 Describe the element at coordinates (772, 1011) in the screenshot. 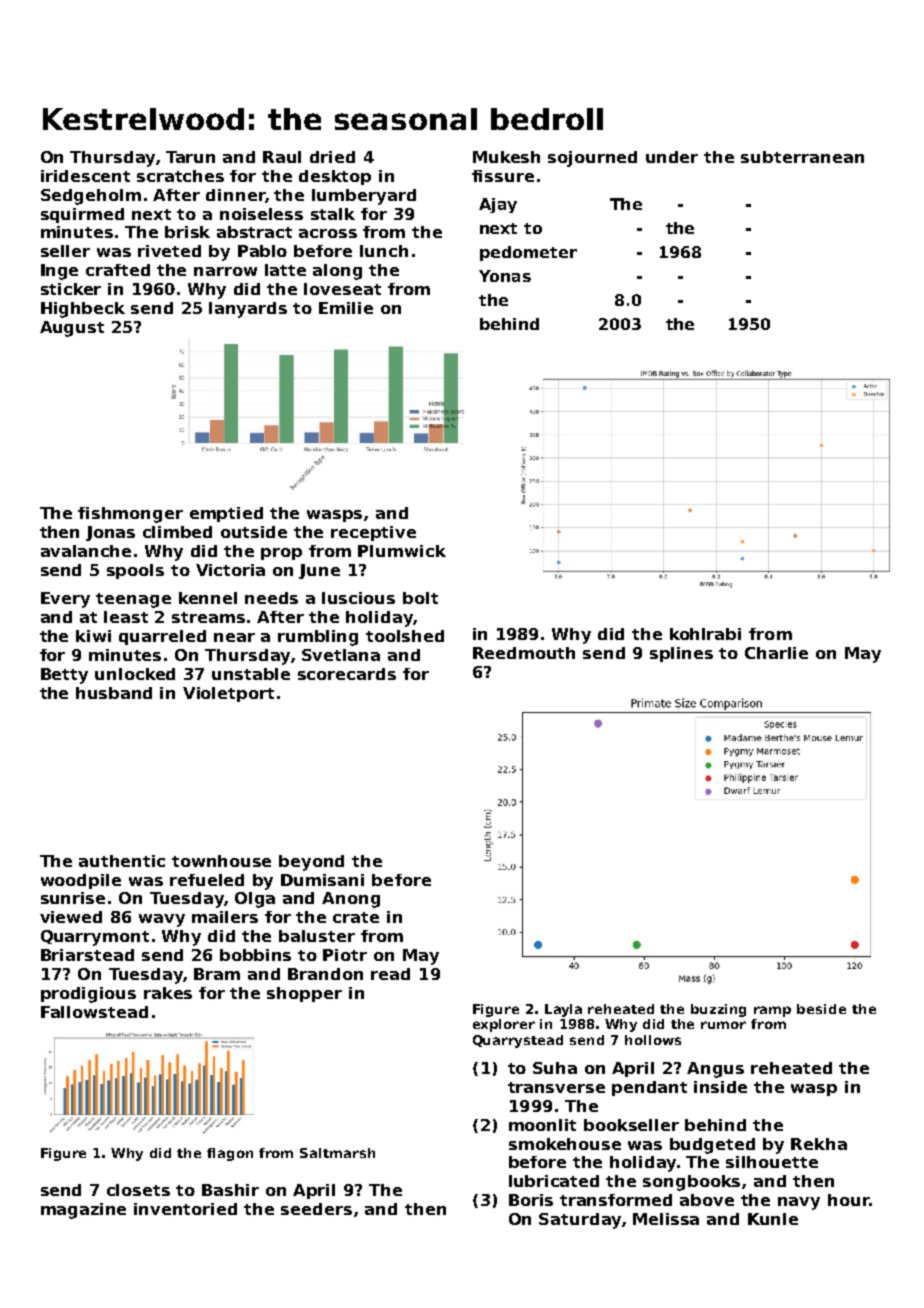

I see `ramp` at that location.
